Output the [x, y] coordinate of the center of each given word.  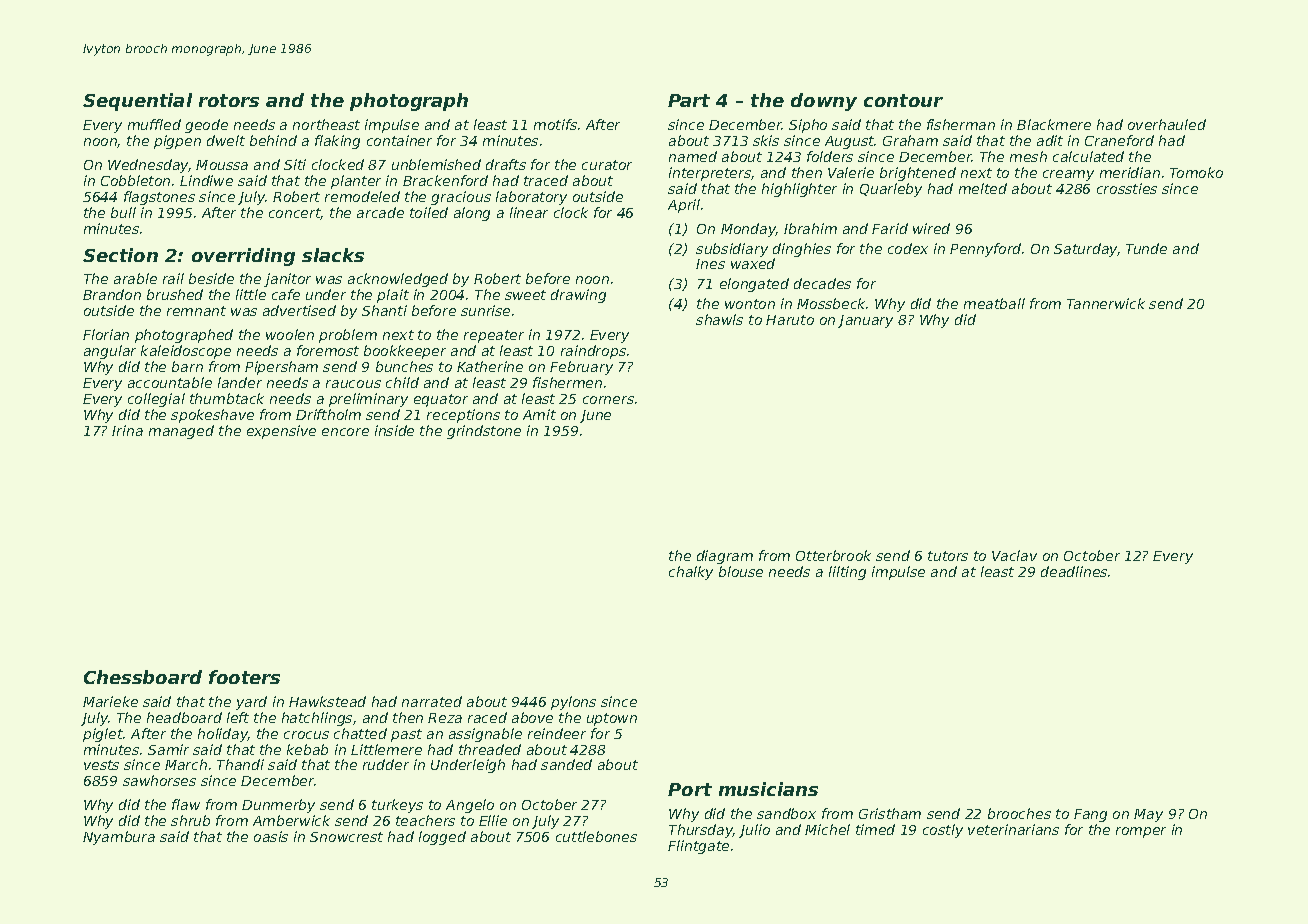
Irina [127, 430]
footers [244, 677]
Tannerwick [1106, 303]
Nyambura [119, 838]
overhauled [1167, 124]
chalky [691, 573]
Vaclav [1014, 555]
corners [608, 400]
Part [689, 100]
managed [181, 432]
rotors [229, 100]
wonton [750, 304]
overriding [243, 257]
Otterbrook [833, 555]
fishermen [567, 382]
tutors [948, 556]
